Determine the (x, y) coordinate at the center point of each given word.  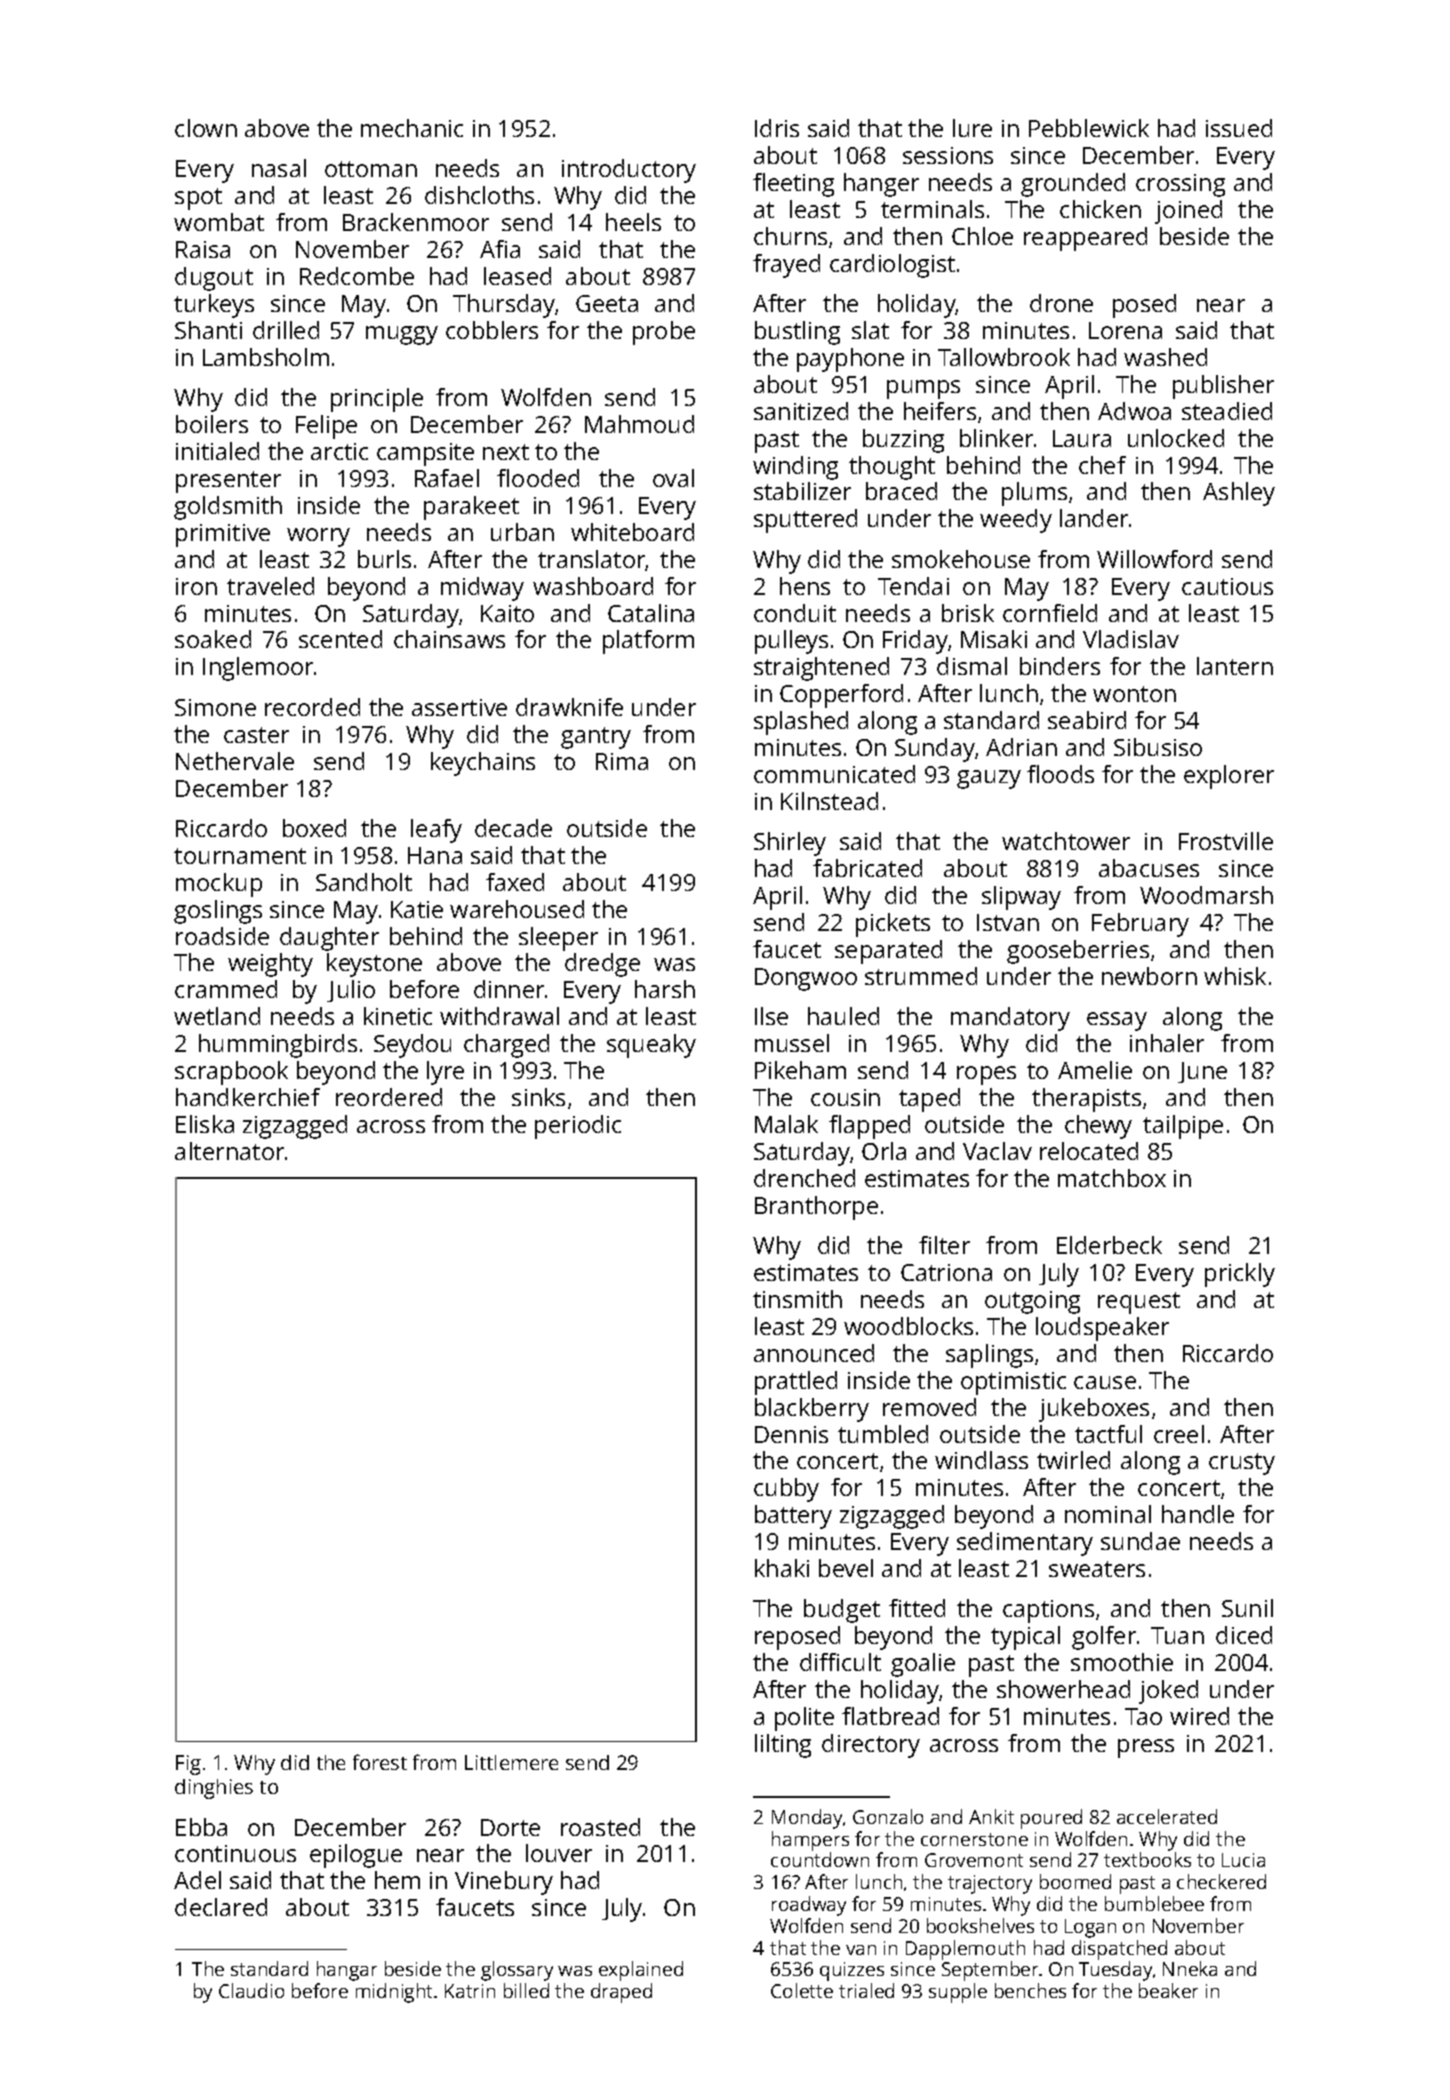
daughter (329, 939)
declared (221, 1907)
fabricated (867, 868)
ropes (986, 1075)
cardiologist (892, 266)
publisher (1223, 387)
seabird (1087, 720)
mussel (792, 1043)
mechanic (412, 128)
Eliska (205, 1124)
